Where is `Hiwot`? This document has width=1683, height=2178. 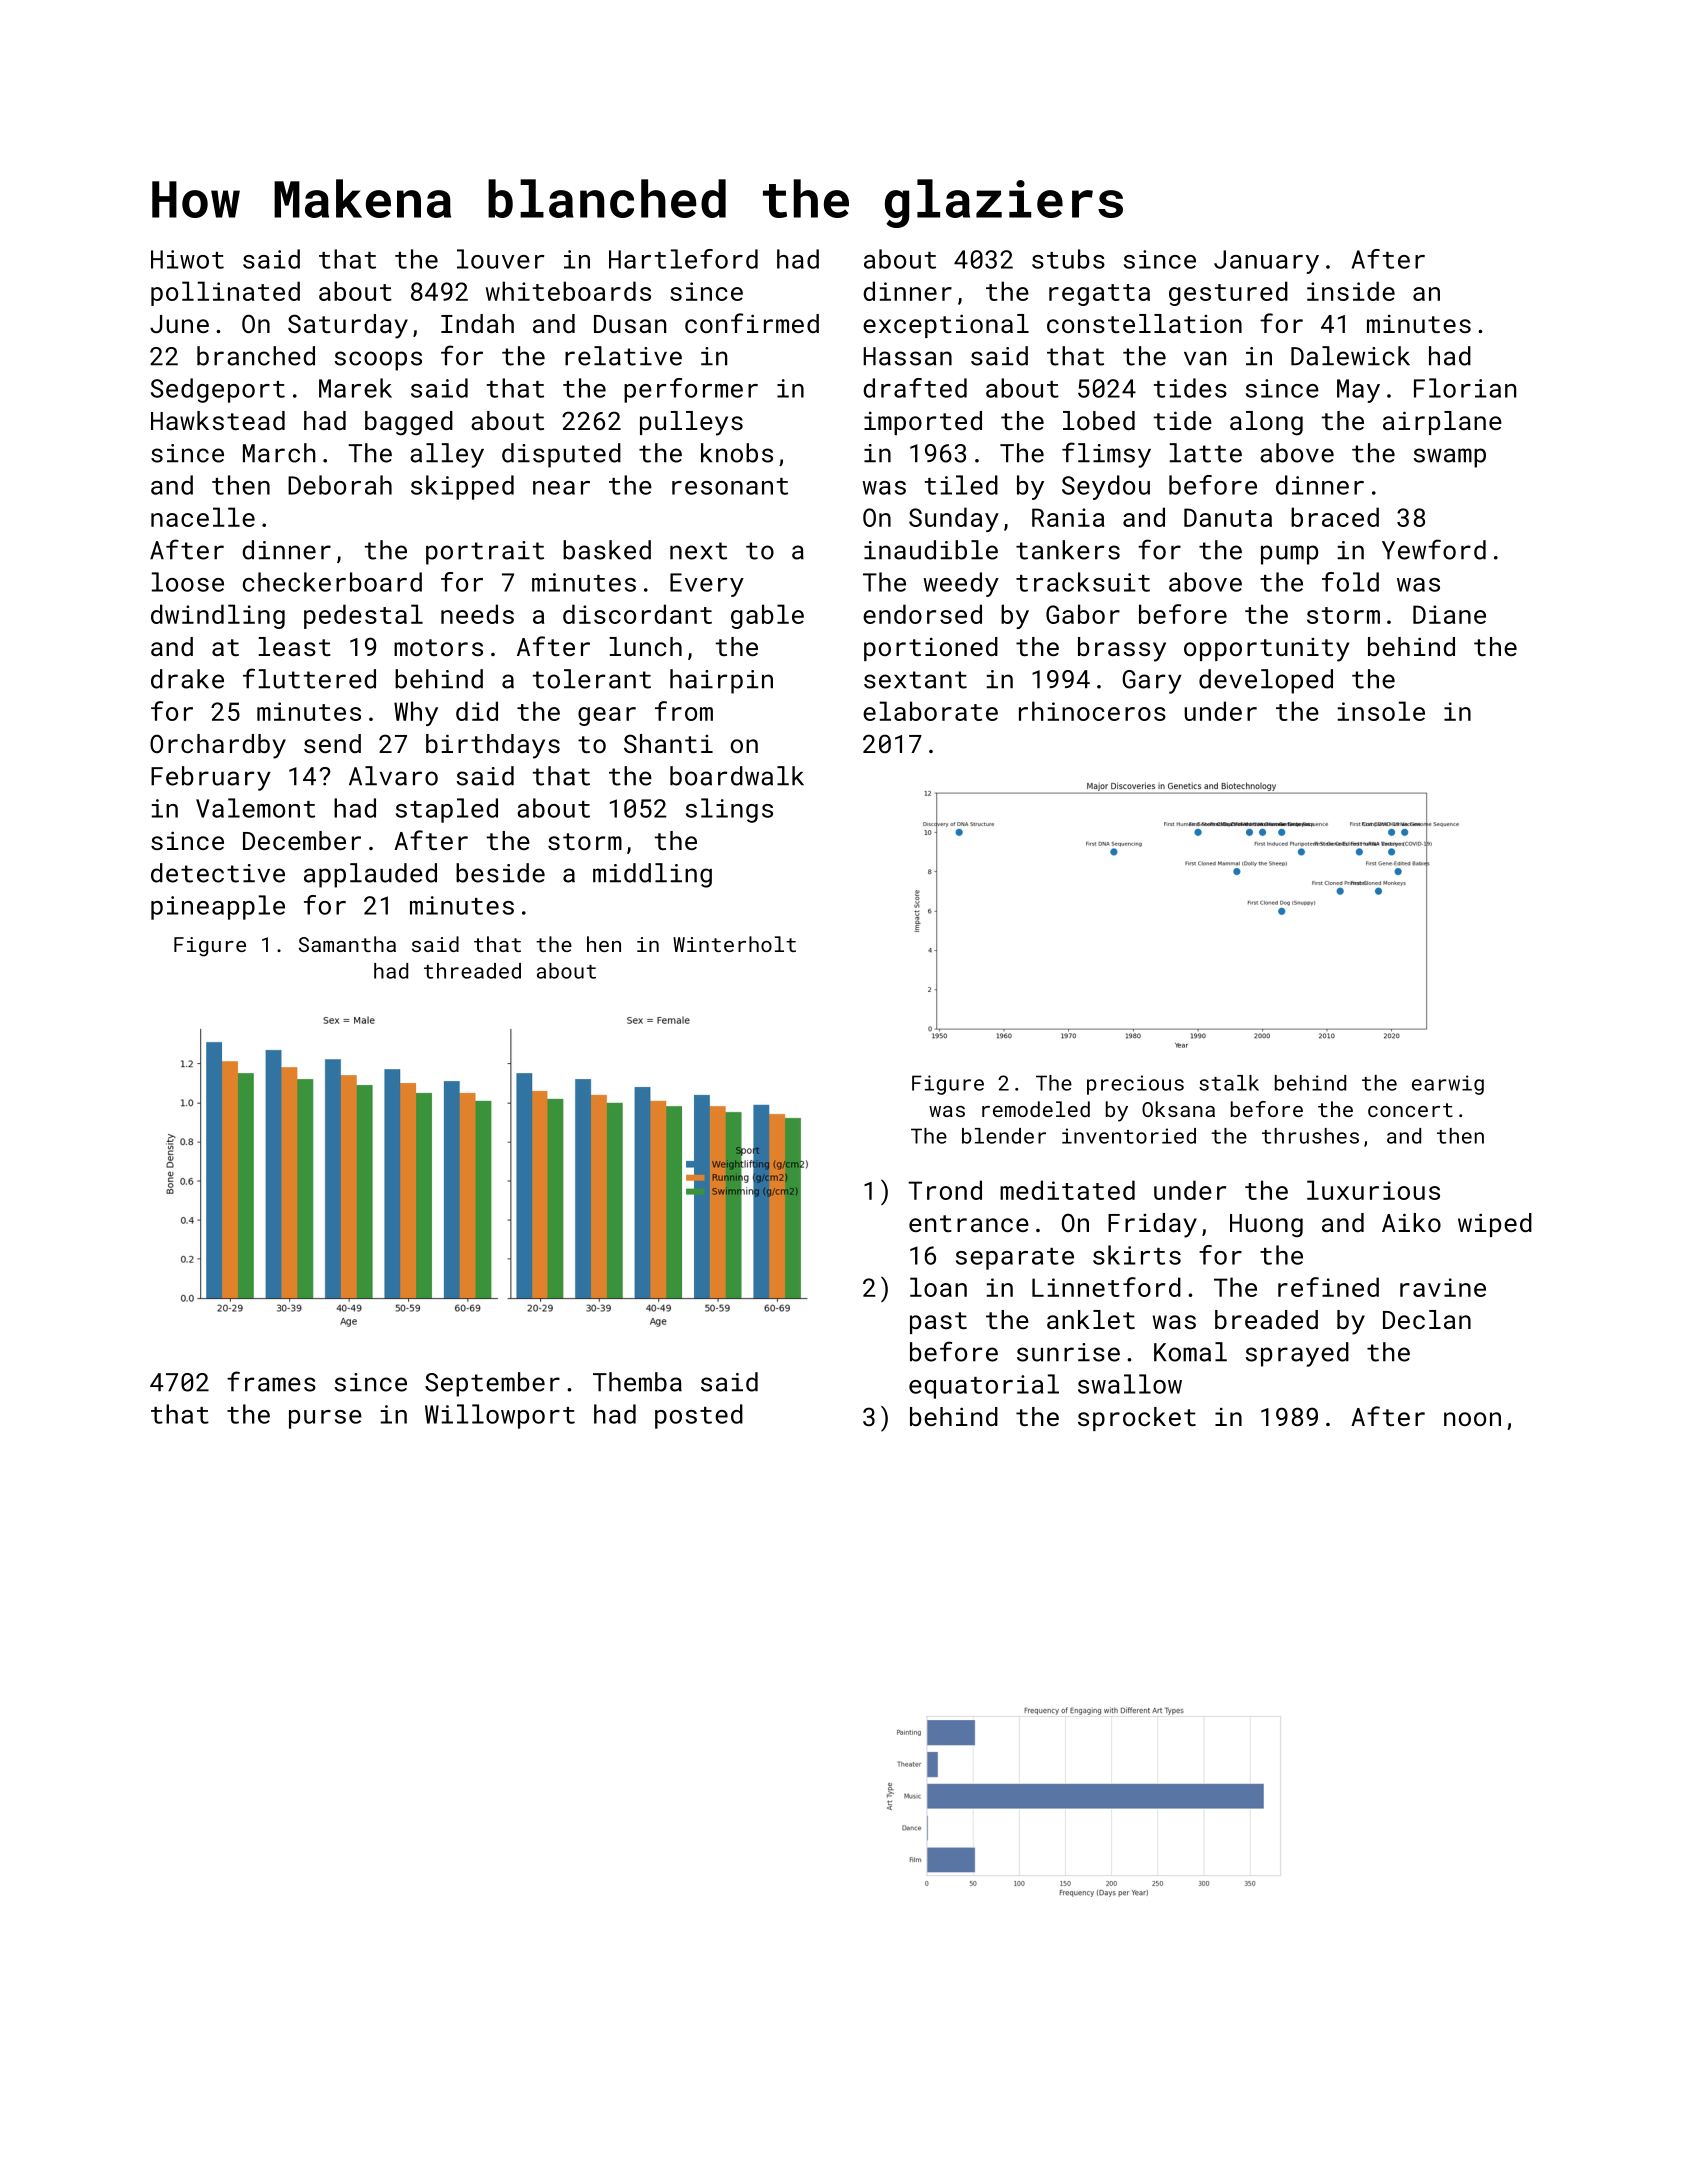
Hiwot is located at coordinates (187, 259).
